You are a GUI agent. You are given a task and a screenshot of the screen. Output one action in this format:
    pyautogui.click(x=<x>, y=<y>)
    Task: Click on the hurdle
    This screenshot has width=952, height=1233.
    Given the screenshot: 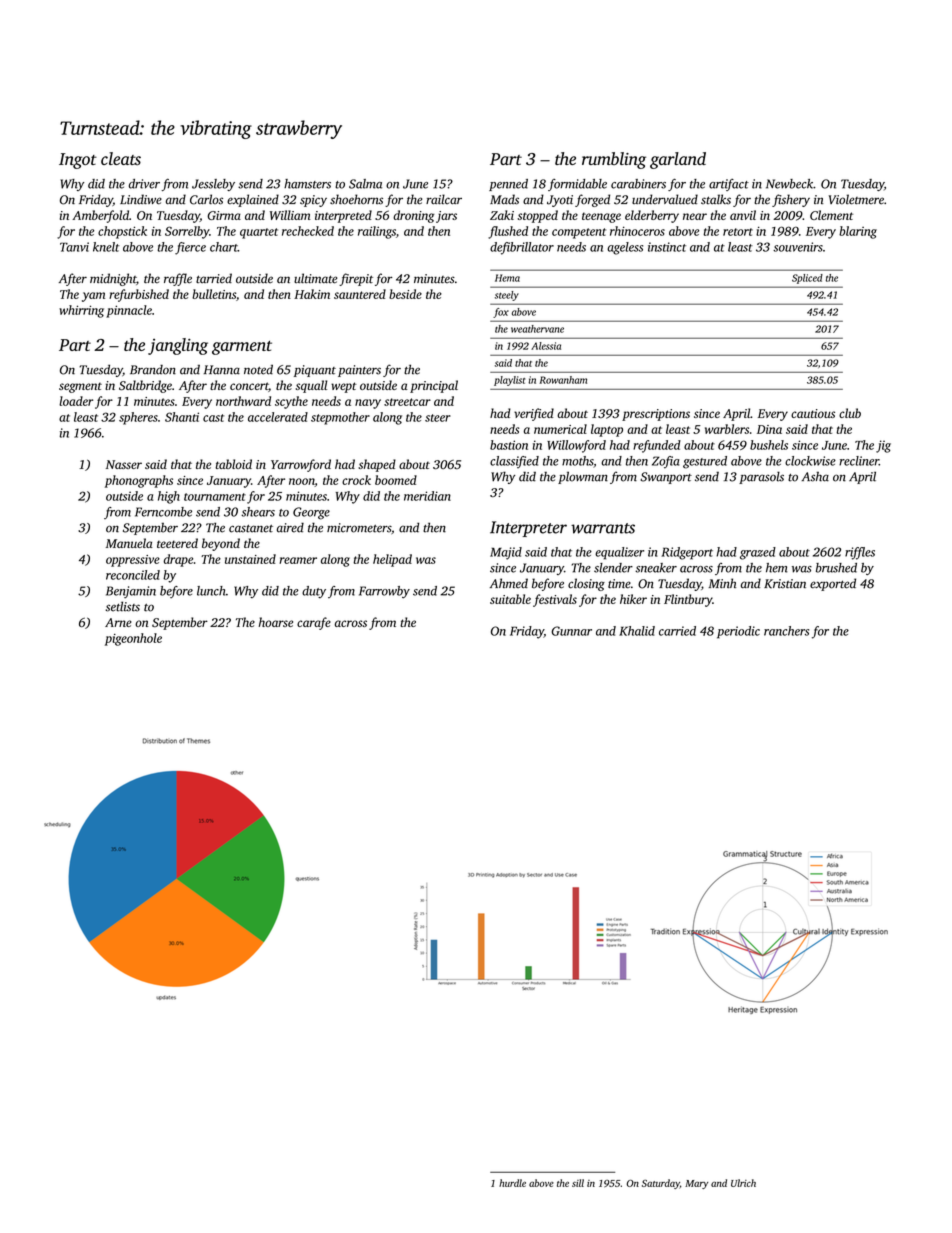 What is the action you would take?
    pyautogui.click(x=512, y=1183)
